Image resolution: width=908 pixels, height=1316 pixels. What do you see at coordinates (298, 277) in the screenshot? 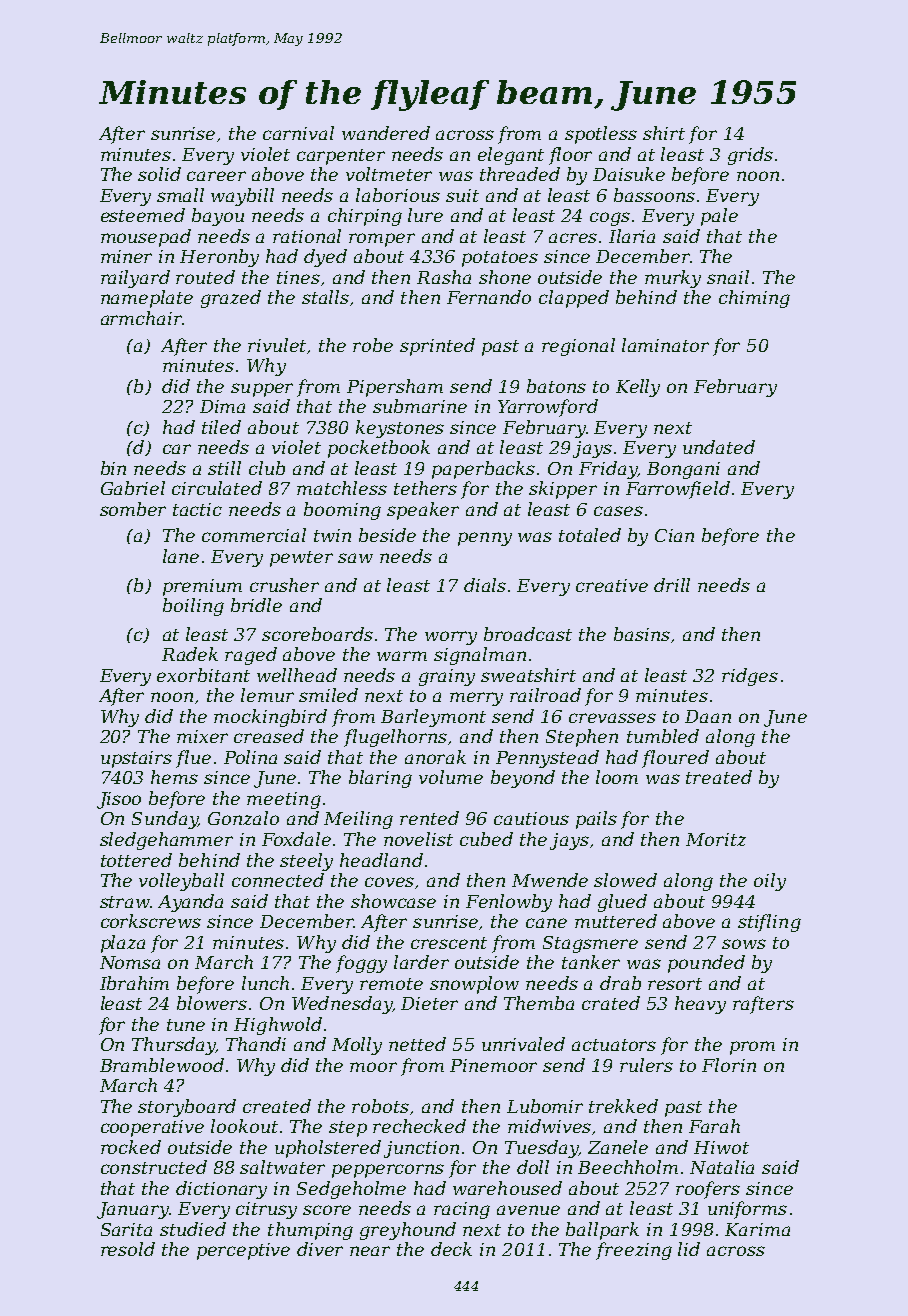
I see `tines` at bounding box center [298, 277].
